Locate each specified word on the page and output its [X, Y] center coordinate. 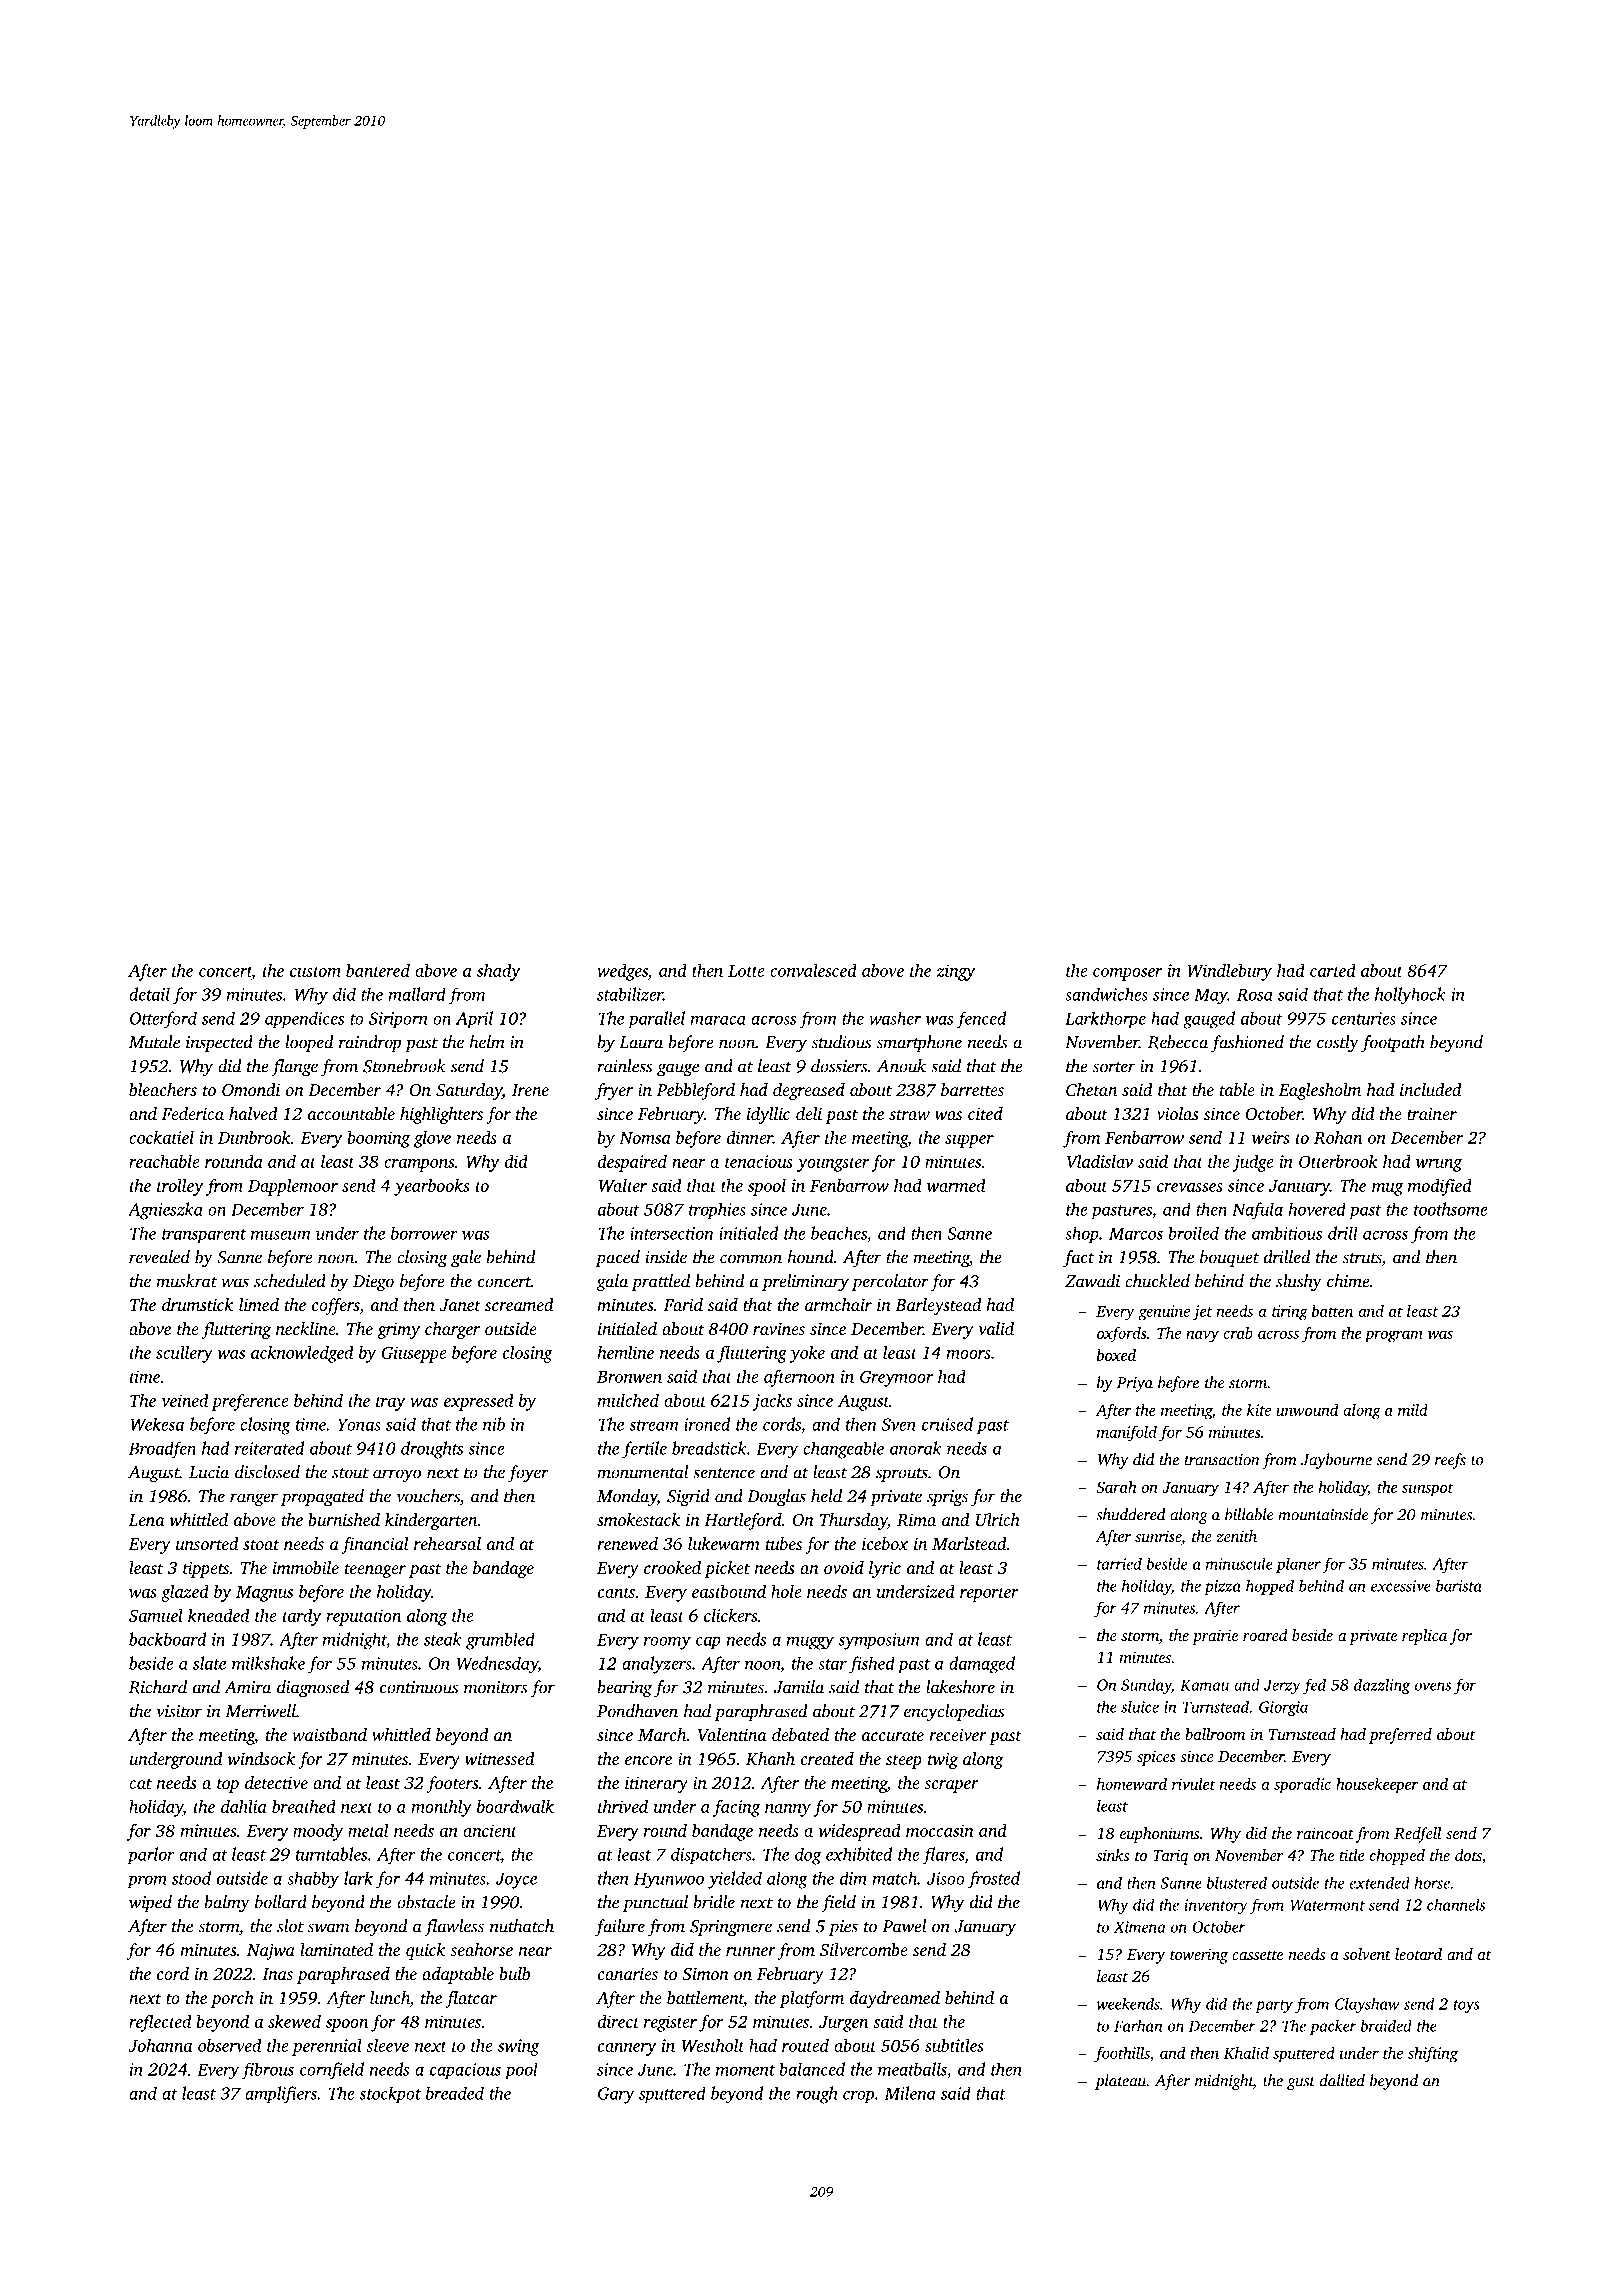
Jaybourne [1336, 1461]
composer [1127, 974]
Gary [616, 2095]
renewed [627, 1543]
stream [654, 1425]
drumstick [197, 1304]
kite [1259, 1410]
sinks [1112, 1855]
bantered [378, 970]
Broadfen [162, 1450]
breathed [304, 1806]
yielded [735, 1880]
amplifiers [281, 2095]
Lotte [746, 971]
